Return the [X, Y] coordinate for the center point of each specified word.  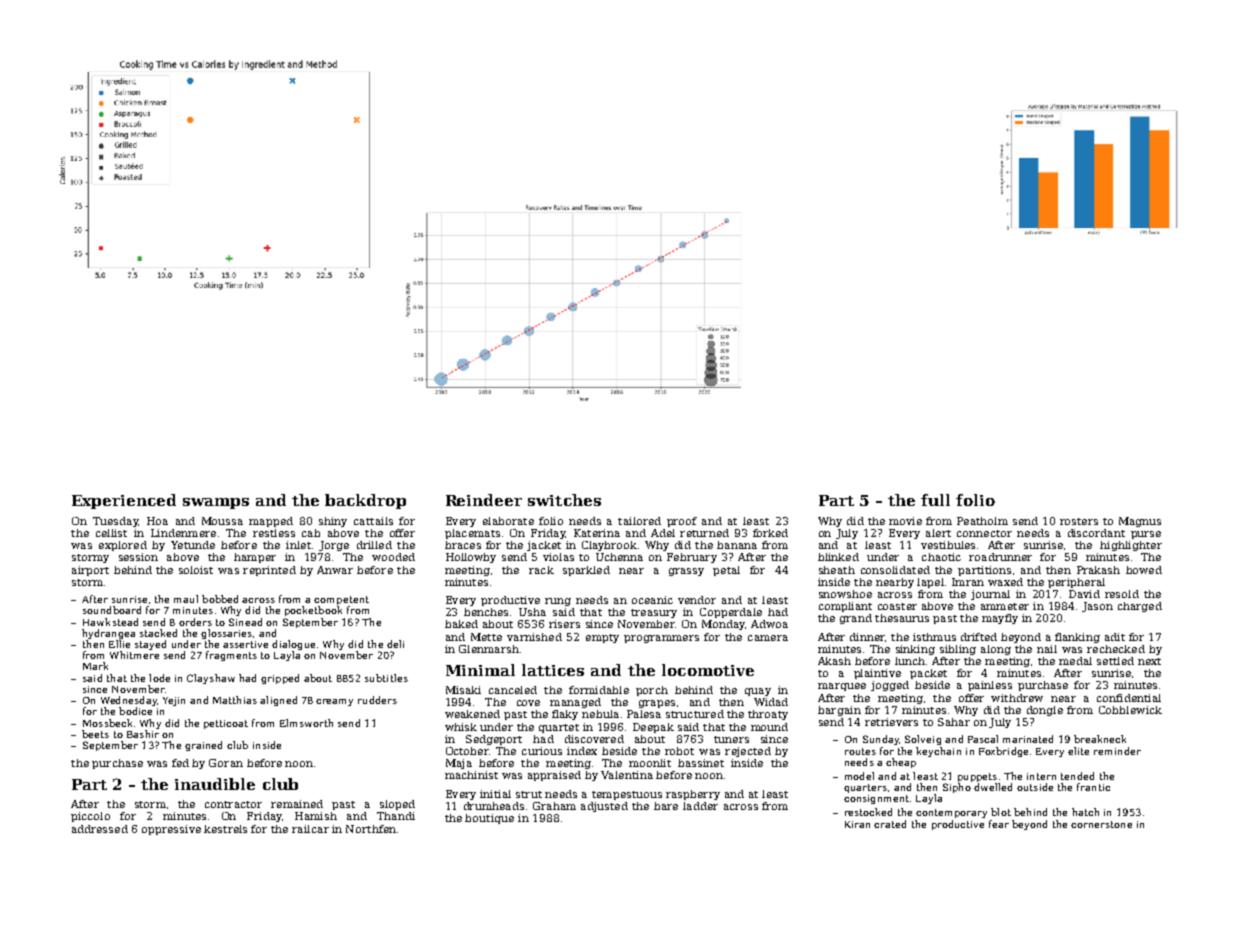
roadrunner [1000, 557]
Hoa [157, 521]
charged [1140, 607]
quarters [865, 788]
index [582, 751]
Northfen [371, 829]
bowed [1144, 570]
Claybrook [609, 546]
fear [999, 824]
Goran [226, 763]
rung [558, 602]
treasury [654, 613]
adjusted [604, 807]
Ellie [119, 644]
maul [186, 599]
